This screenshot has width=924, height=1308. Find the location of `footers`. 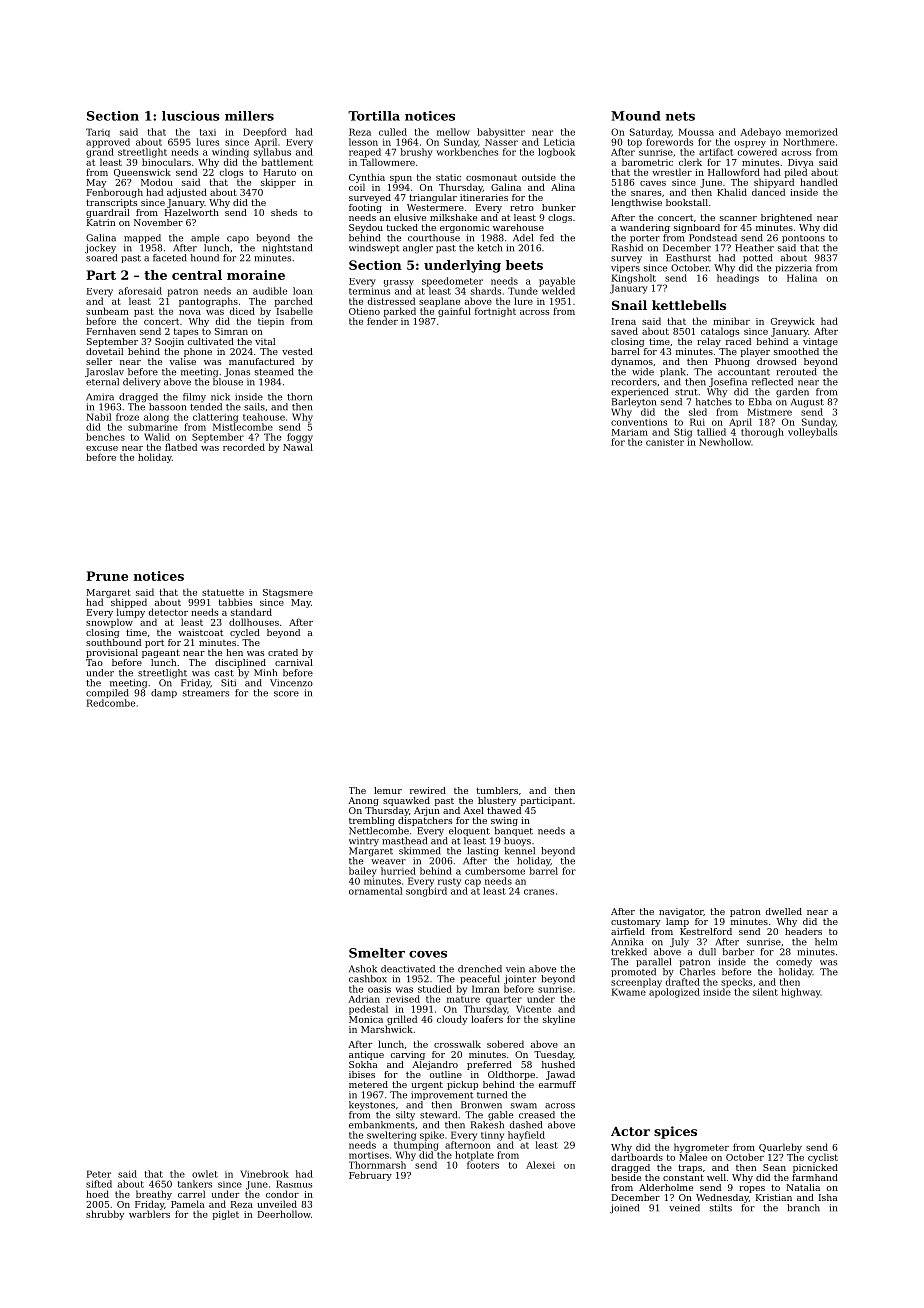

footers is located at coordinates (483, 1165).
